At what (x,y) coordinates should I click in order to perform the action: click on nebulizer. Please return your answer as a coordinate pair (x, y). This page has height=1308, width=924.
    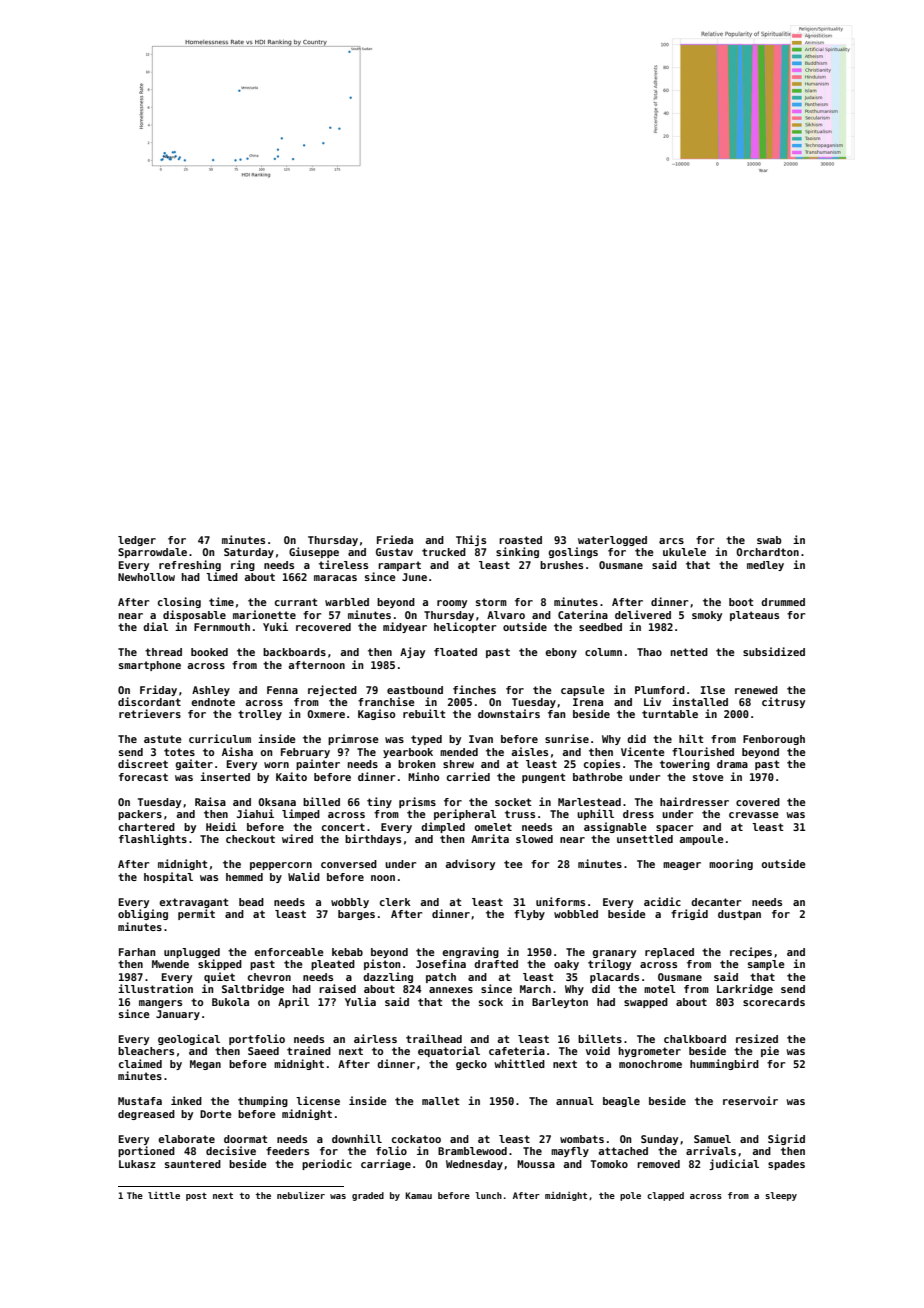
    Looking at the image, I should click on (301, 1195).
